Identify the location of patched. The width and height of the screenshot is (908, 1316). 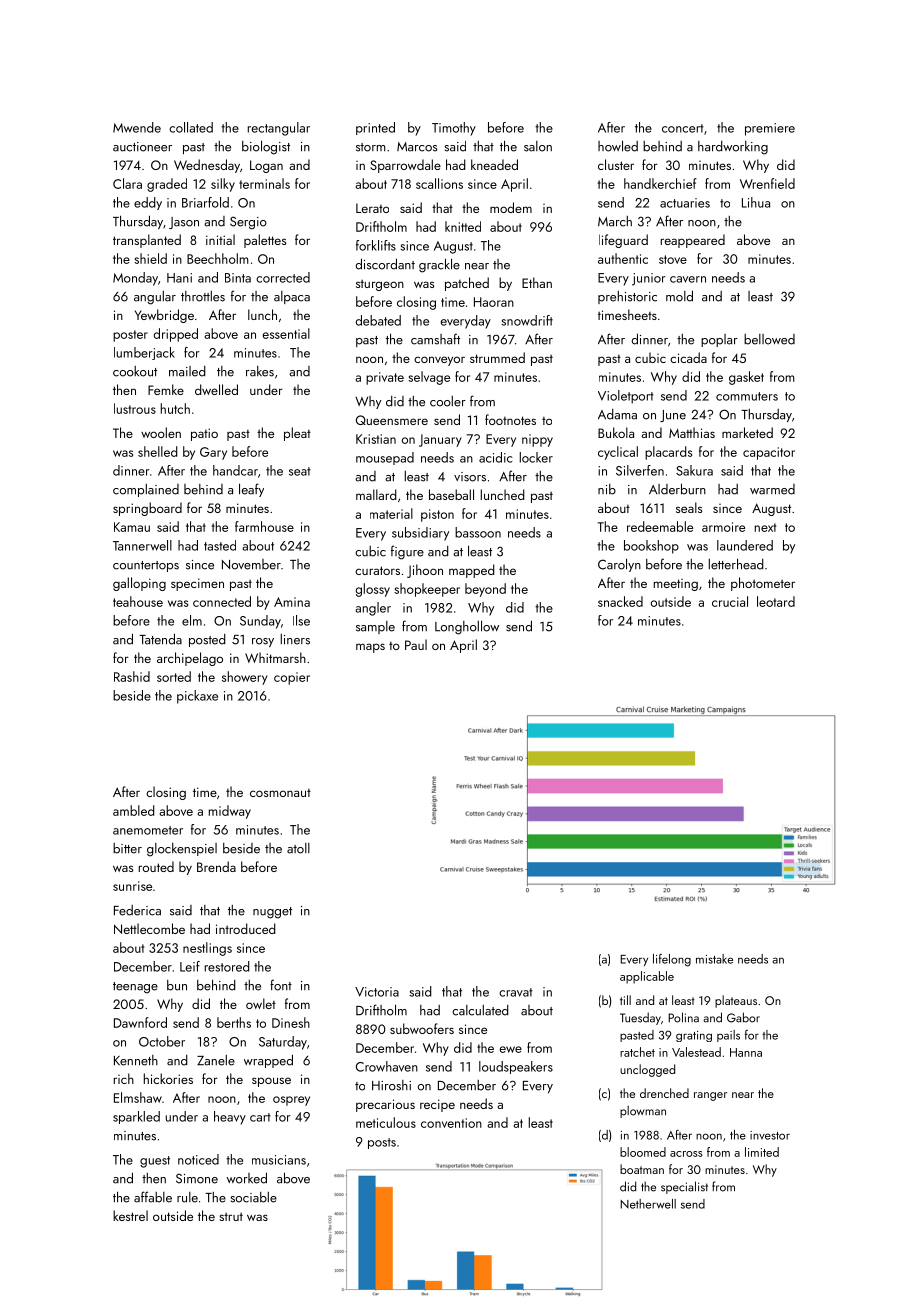
(467, 284).
